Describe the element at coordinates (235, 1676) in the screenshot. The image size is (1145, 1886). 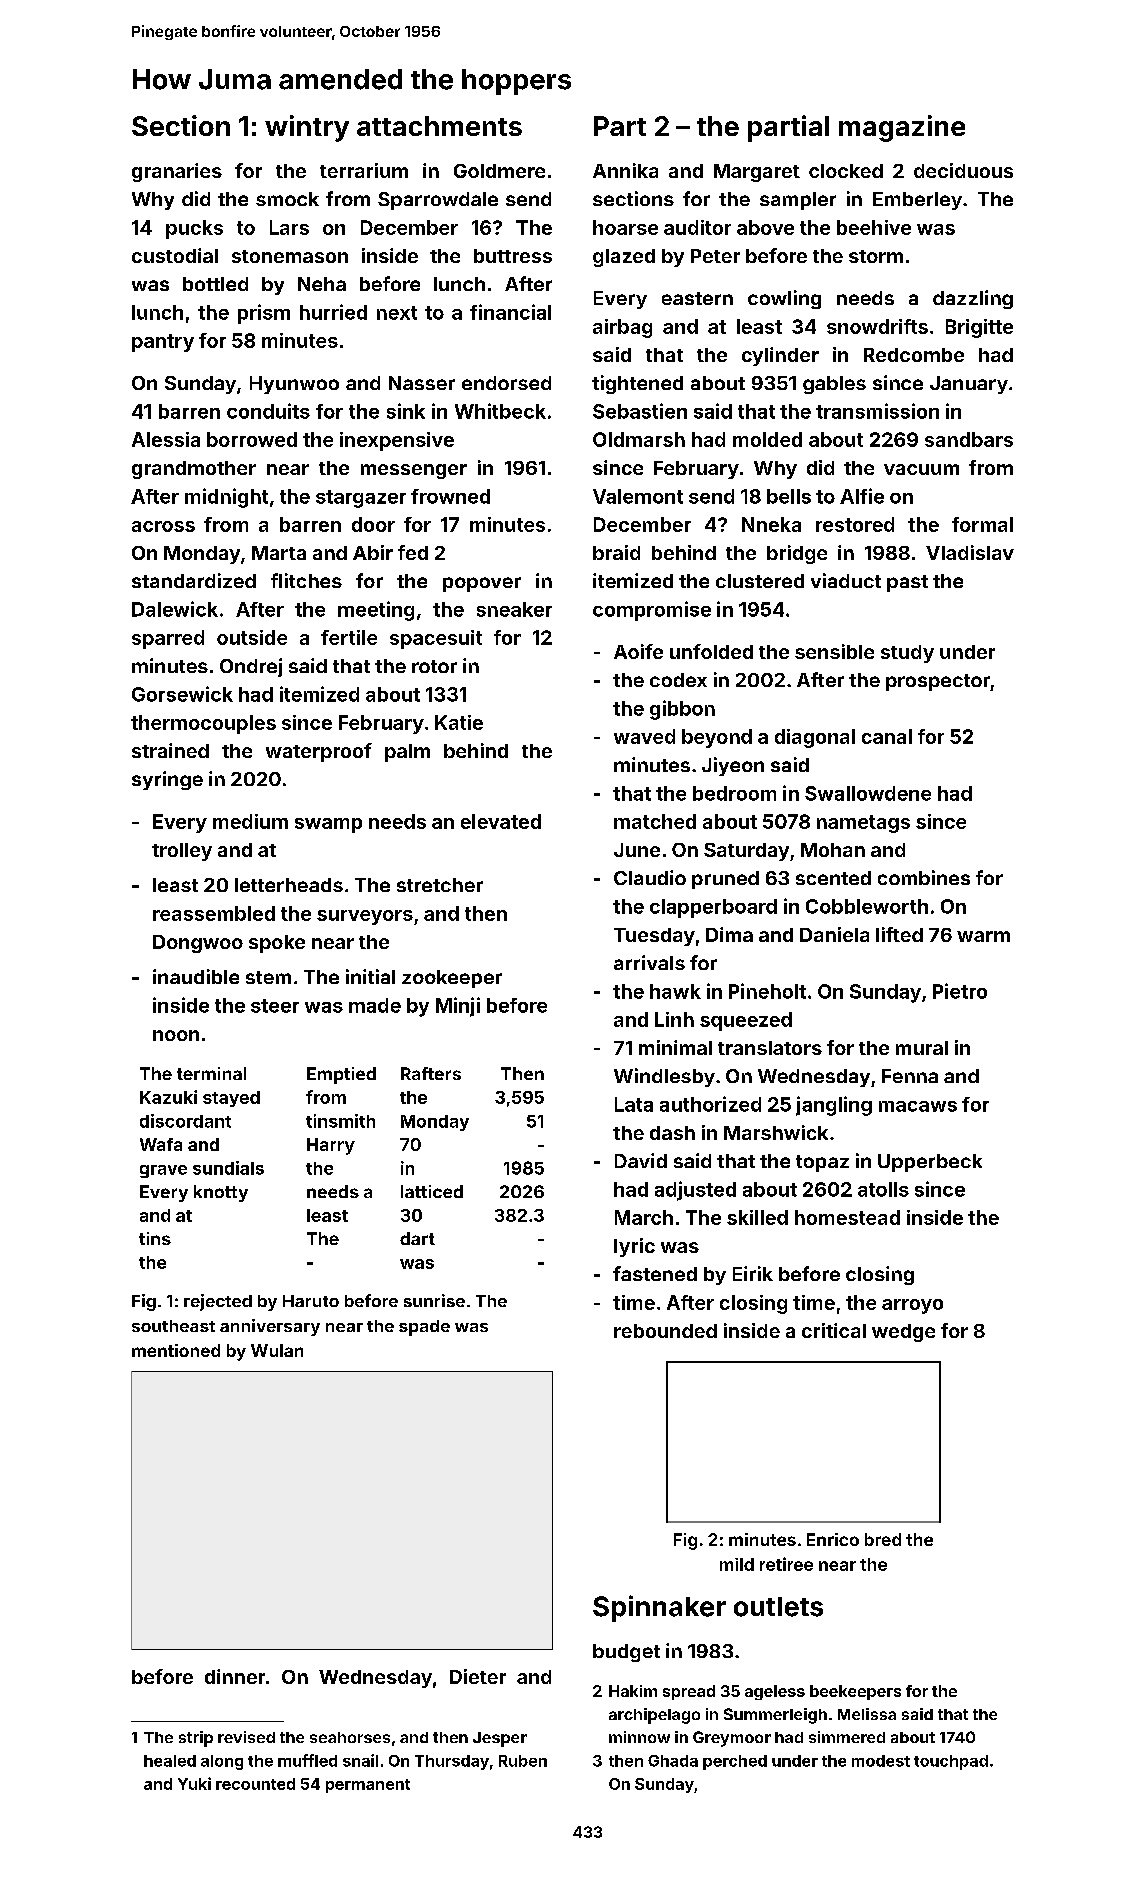
I see `dinner` at that location.
